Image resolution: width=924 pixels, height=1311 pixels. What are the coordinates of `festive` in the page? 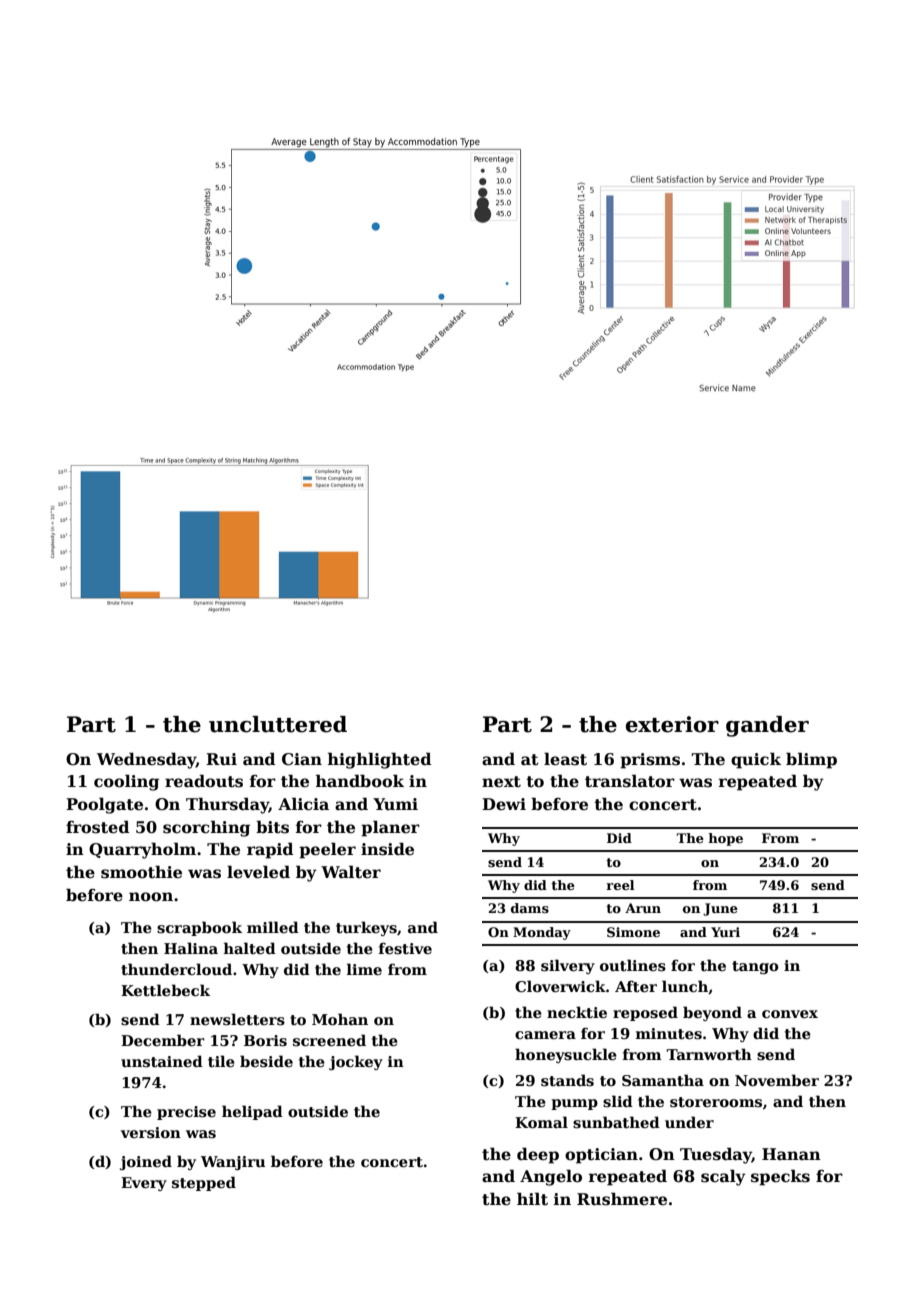 It's located at (405, 948).
